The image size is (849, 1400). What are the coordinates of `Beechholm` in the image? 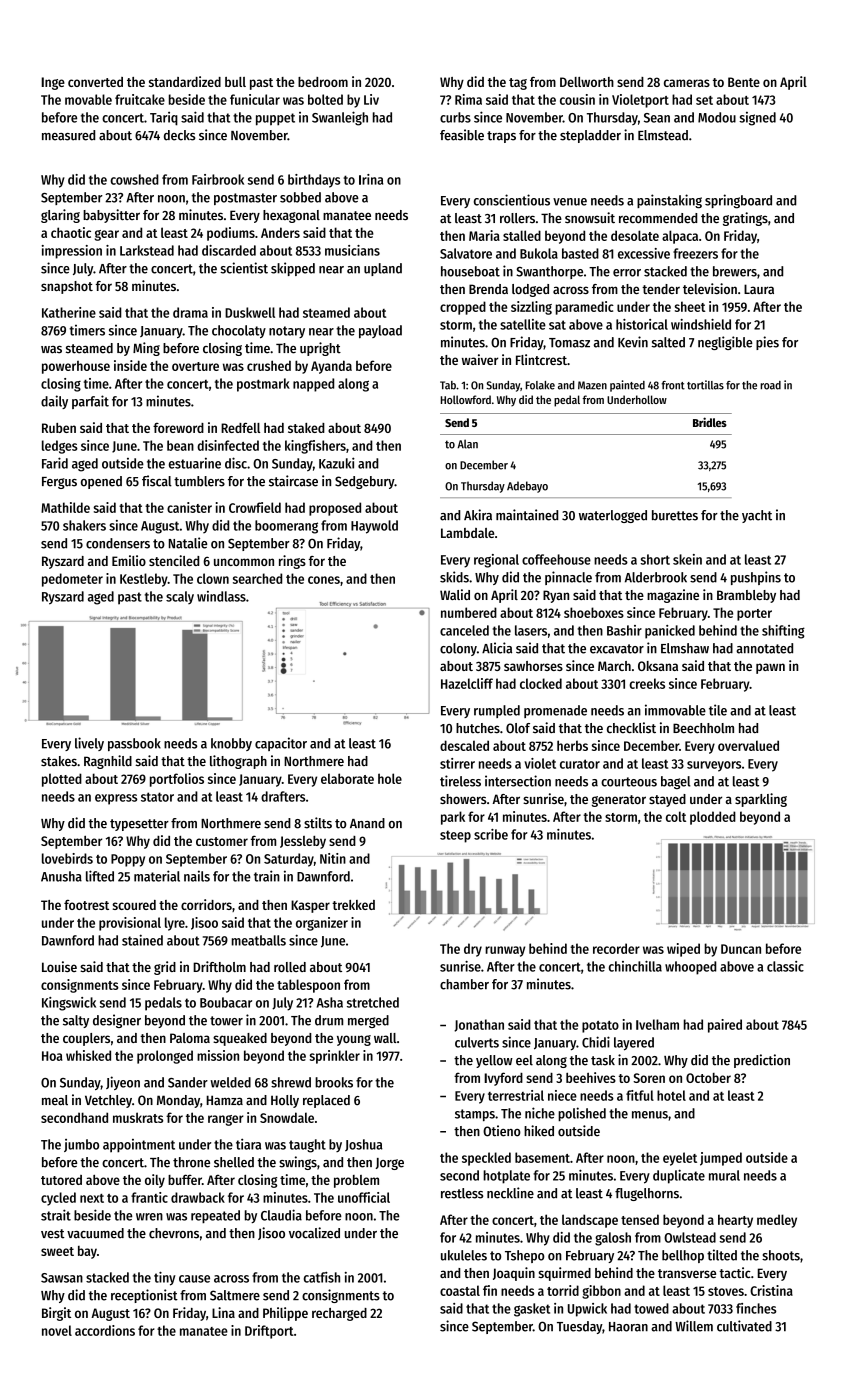 It's located at (703, 728).
